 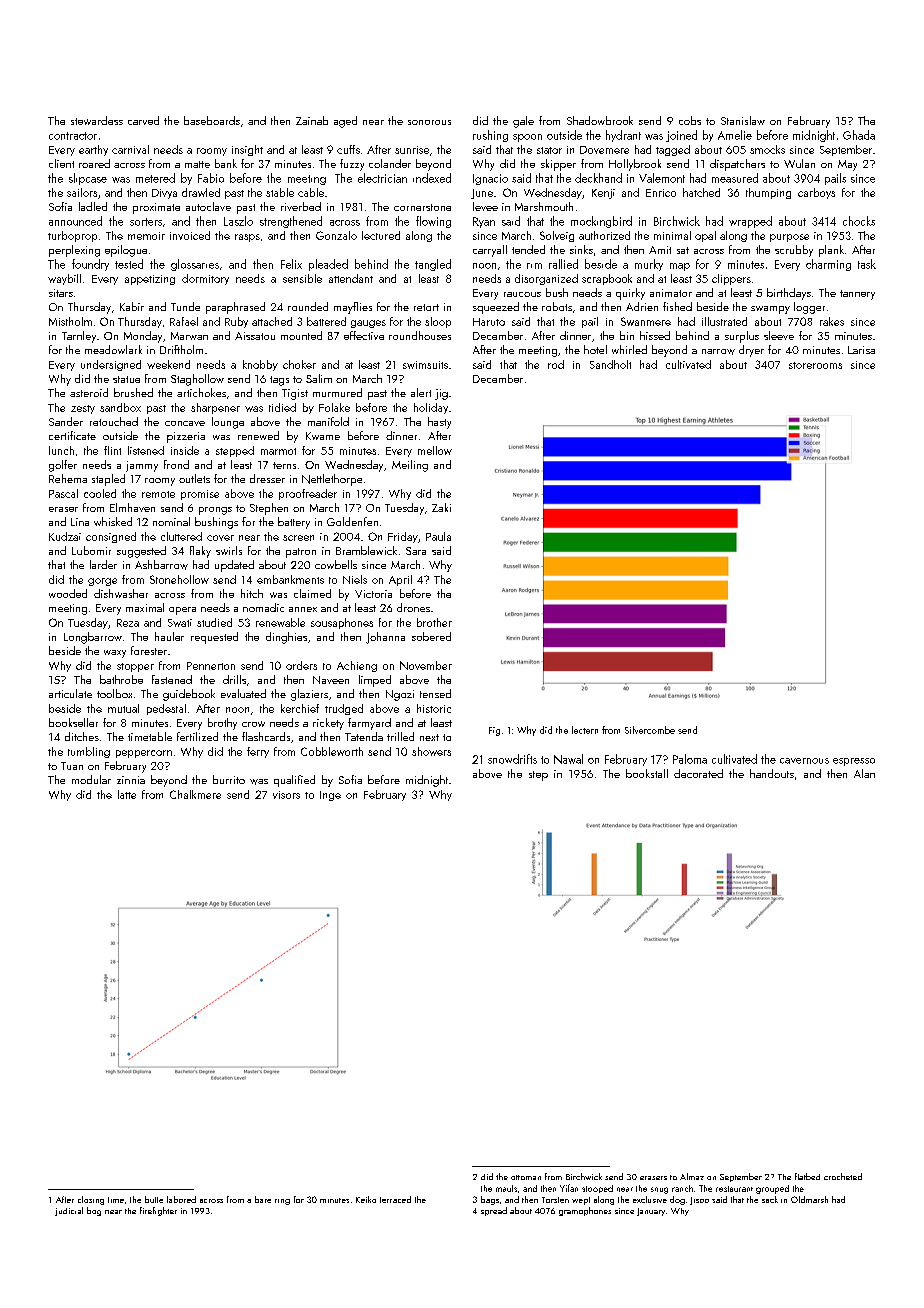 I want to click on crocheted, so click(x=843, y=1176).
